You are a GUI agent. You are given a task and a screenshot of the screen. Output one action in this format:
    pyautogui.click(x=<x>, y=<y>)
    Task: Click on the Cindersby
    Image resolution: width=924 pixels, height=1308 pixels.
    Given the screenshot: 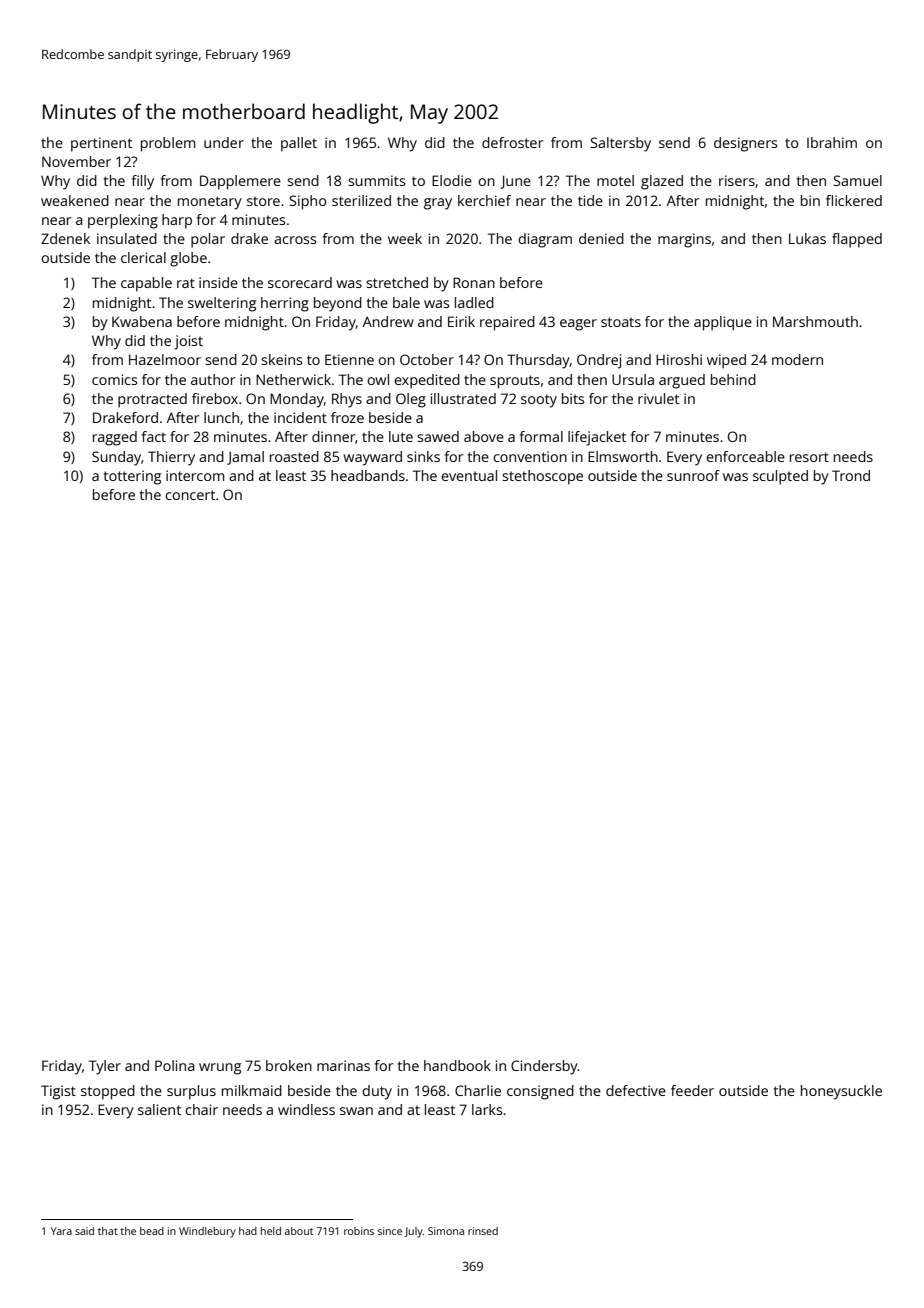 What is the action you would take?
    pyautogui.click(x=544, y=1067)
